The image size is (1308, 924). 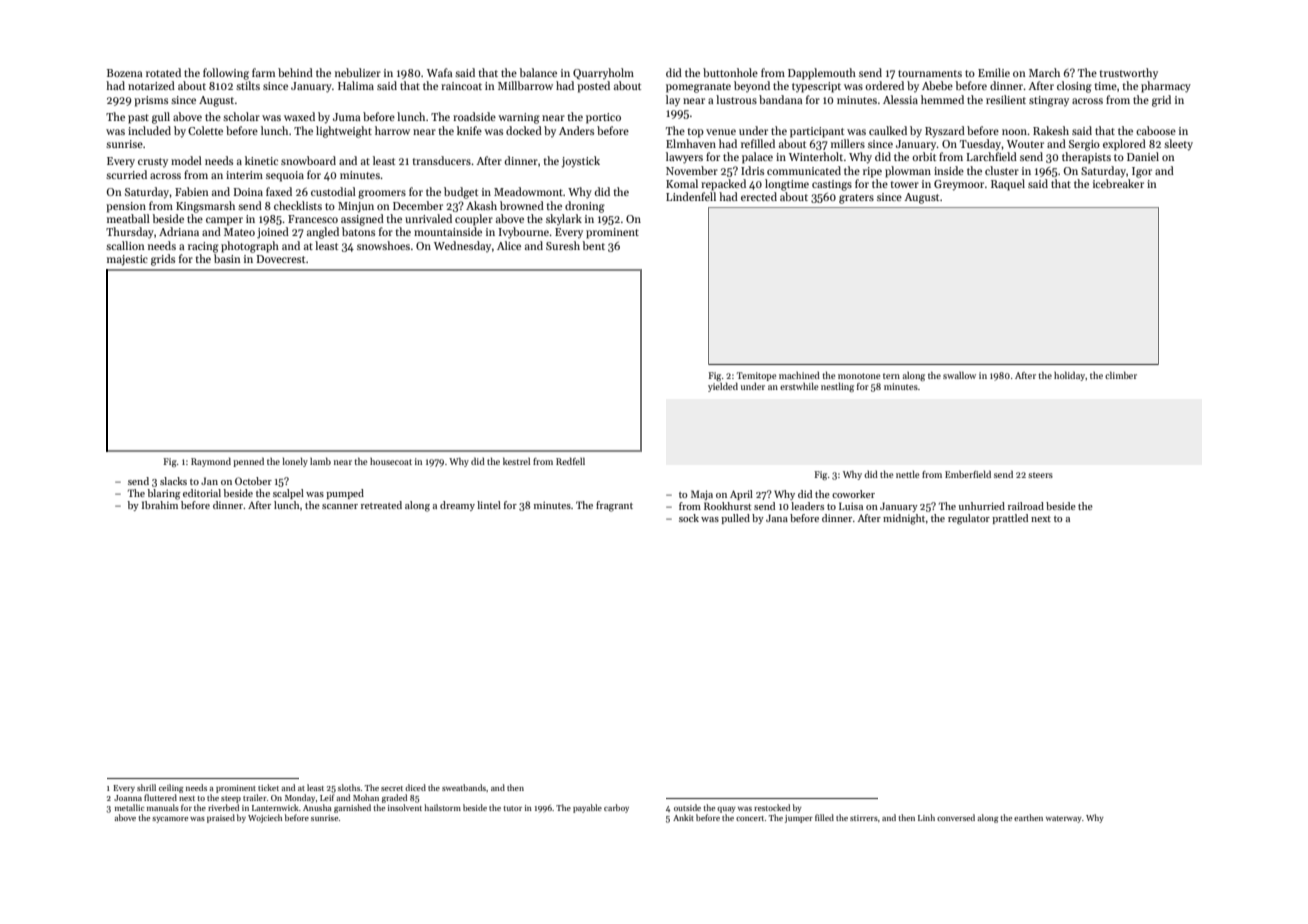 What do you see at coordinates (1051, 130) in the screenshot?
I see `Rakesh` at bounding box center [1051, 130].
